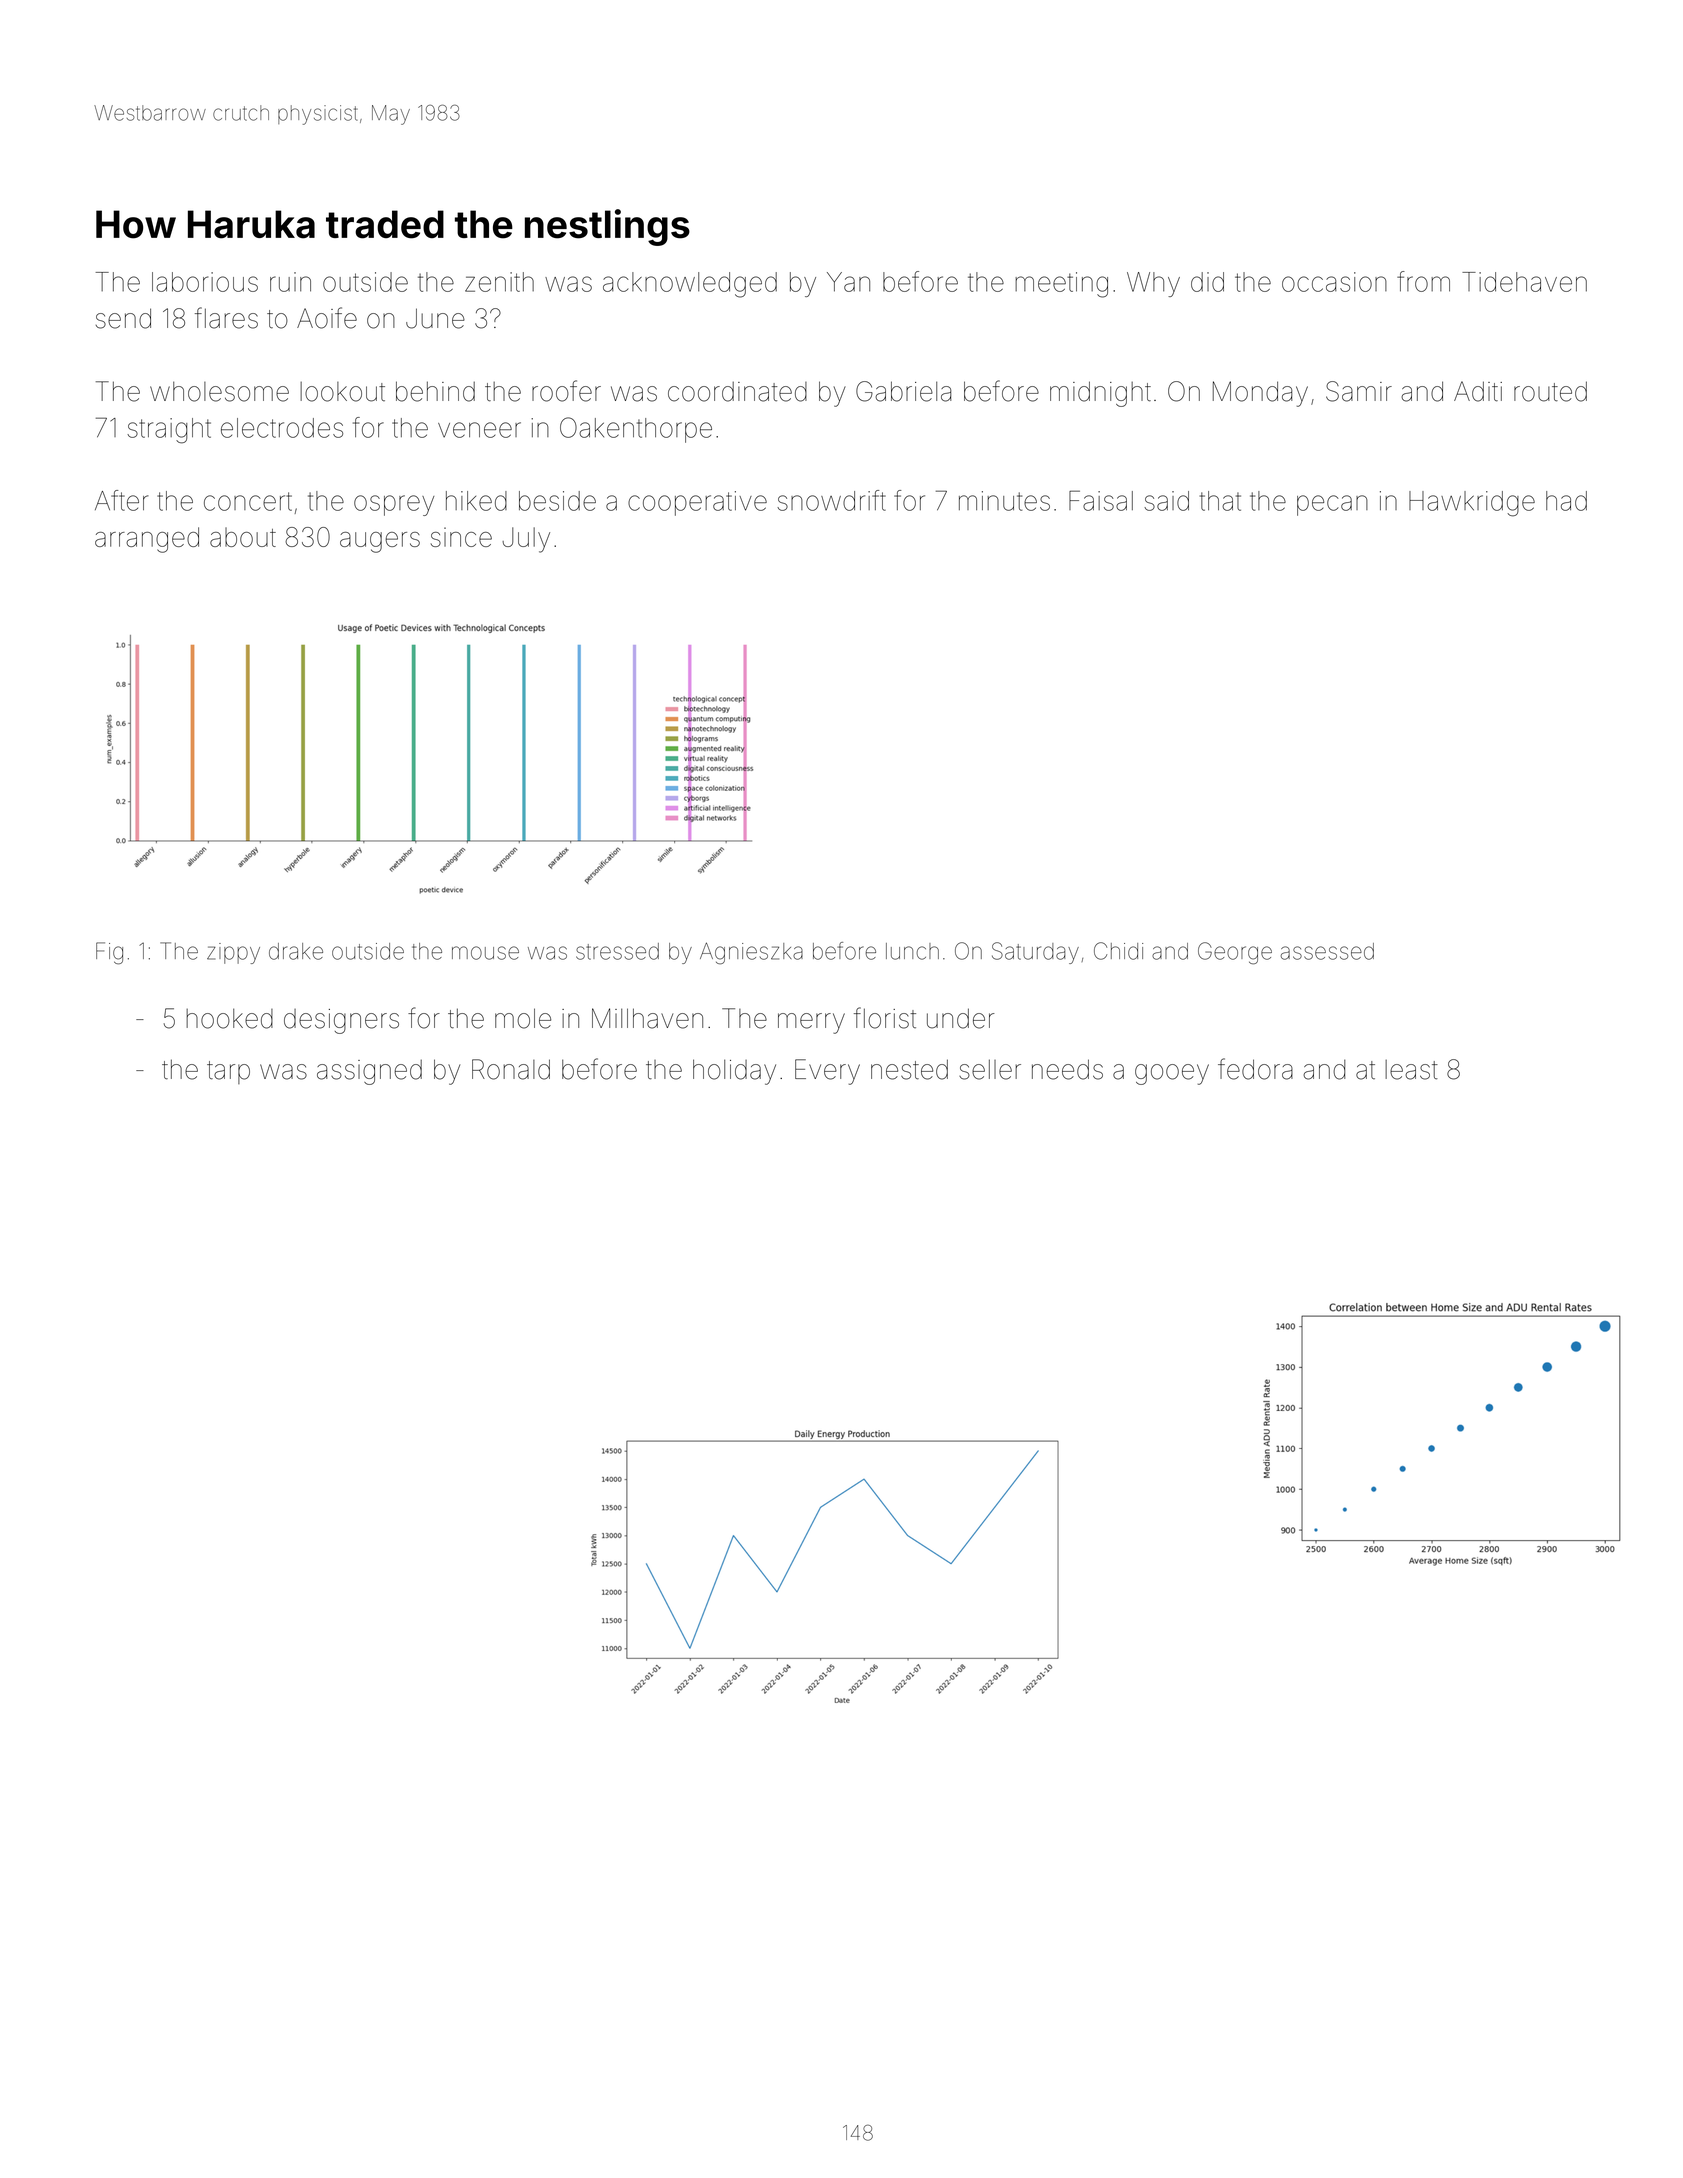  I want to click on Samir, so click(1359, 391).
